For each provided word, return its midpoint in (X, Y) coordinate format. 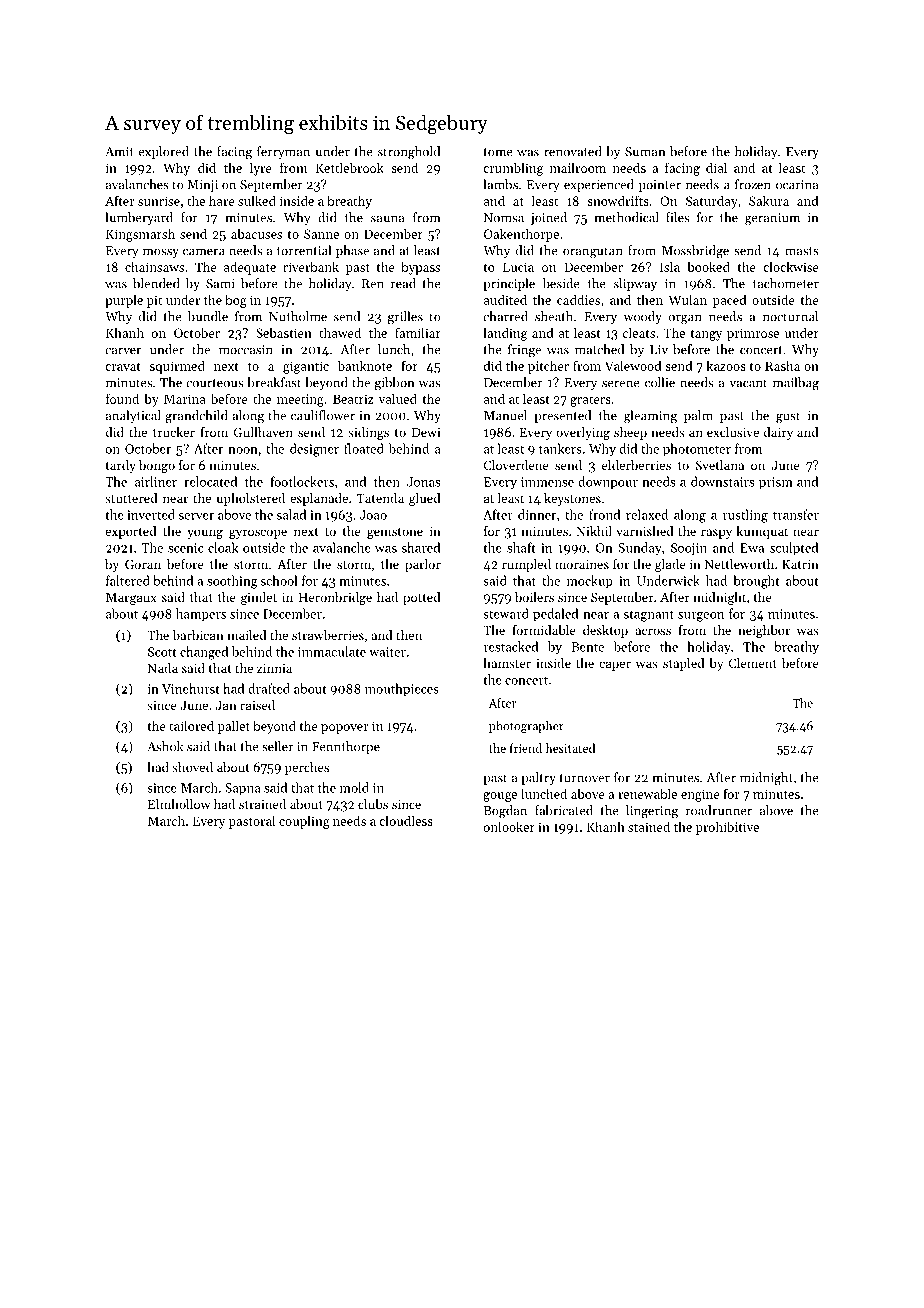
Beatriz (353, 399)
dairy (778, 433)
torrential (304, 250)
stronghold (409, 153)
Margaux (131, 599)
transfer (796, 514)
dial (716, 167)
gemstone (395, 533)
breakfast (274, 382)
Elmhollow (179, 804)
